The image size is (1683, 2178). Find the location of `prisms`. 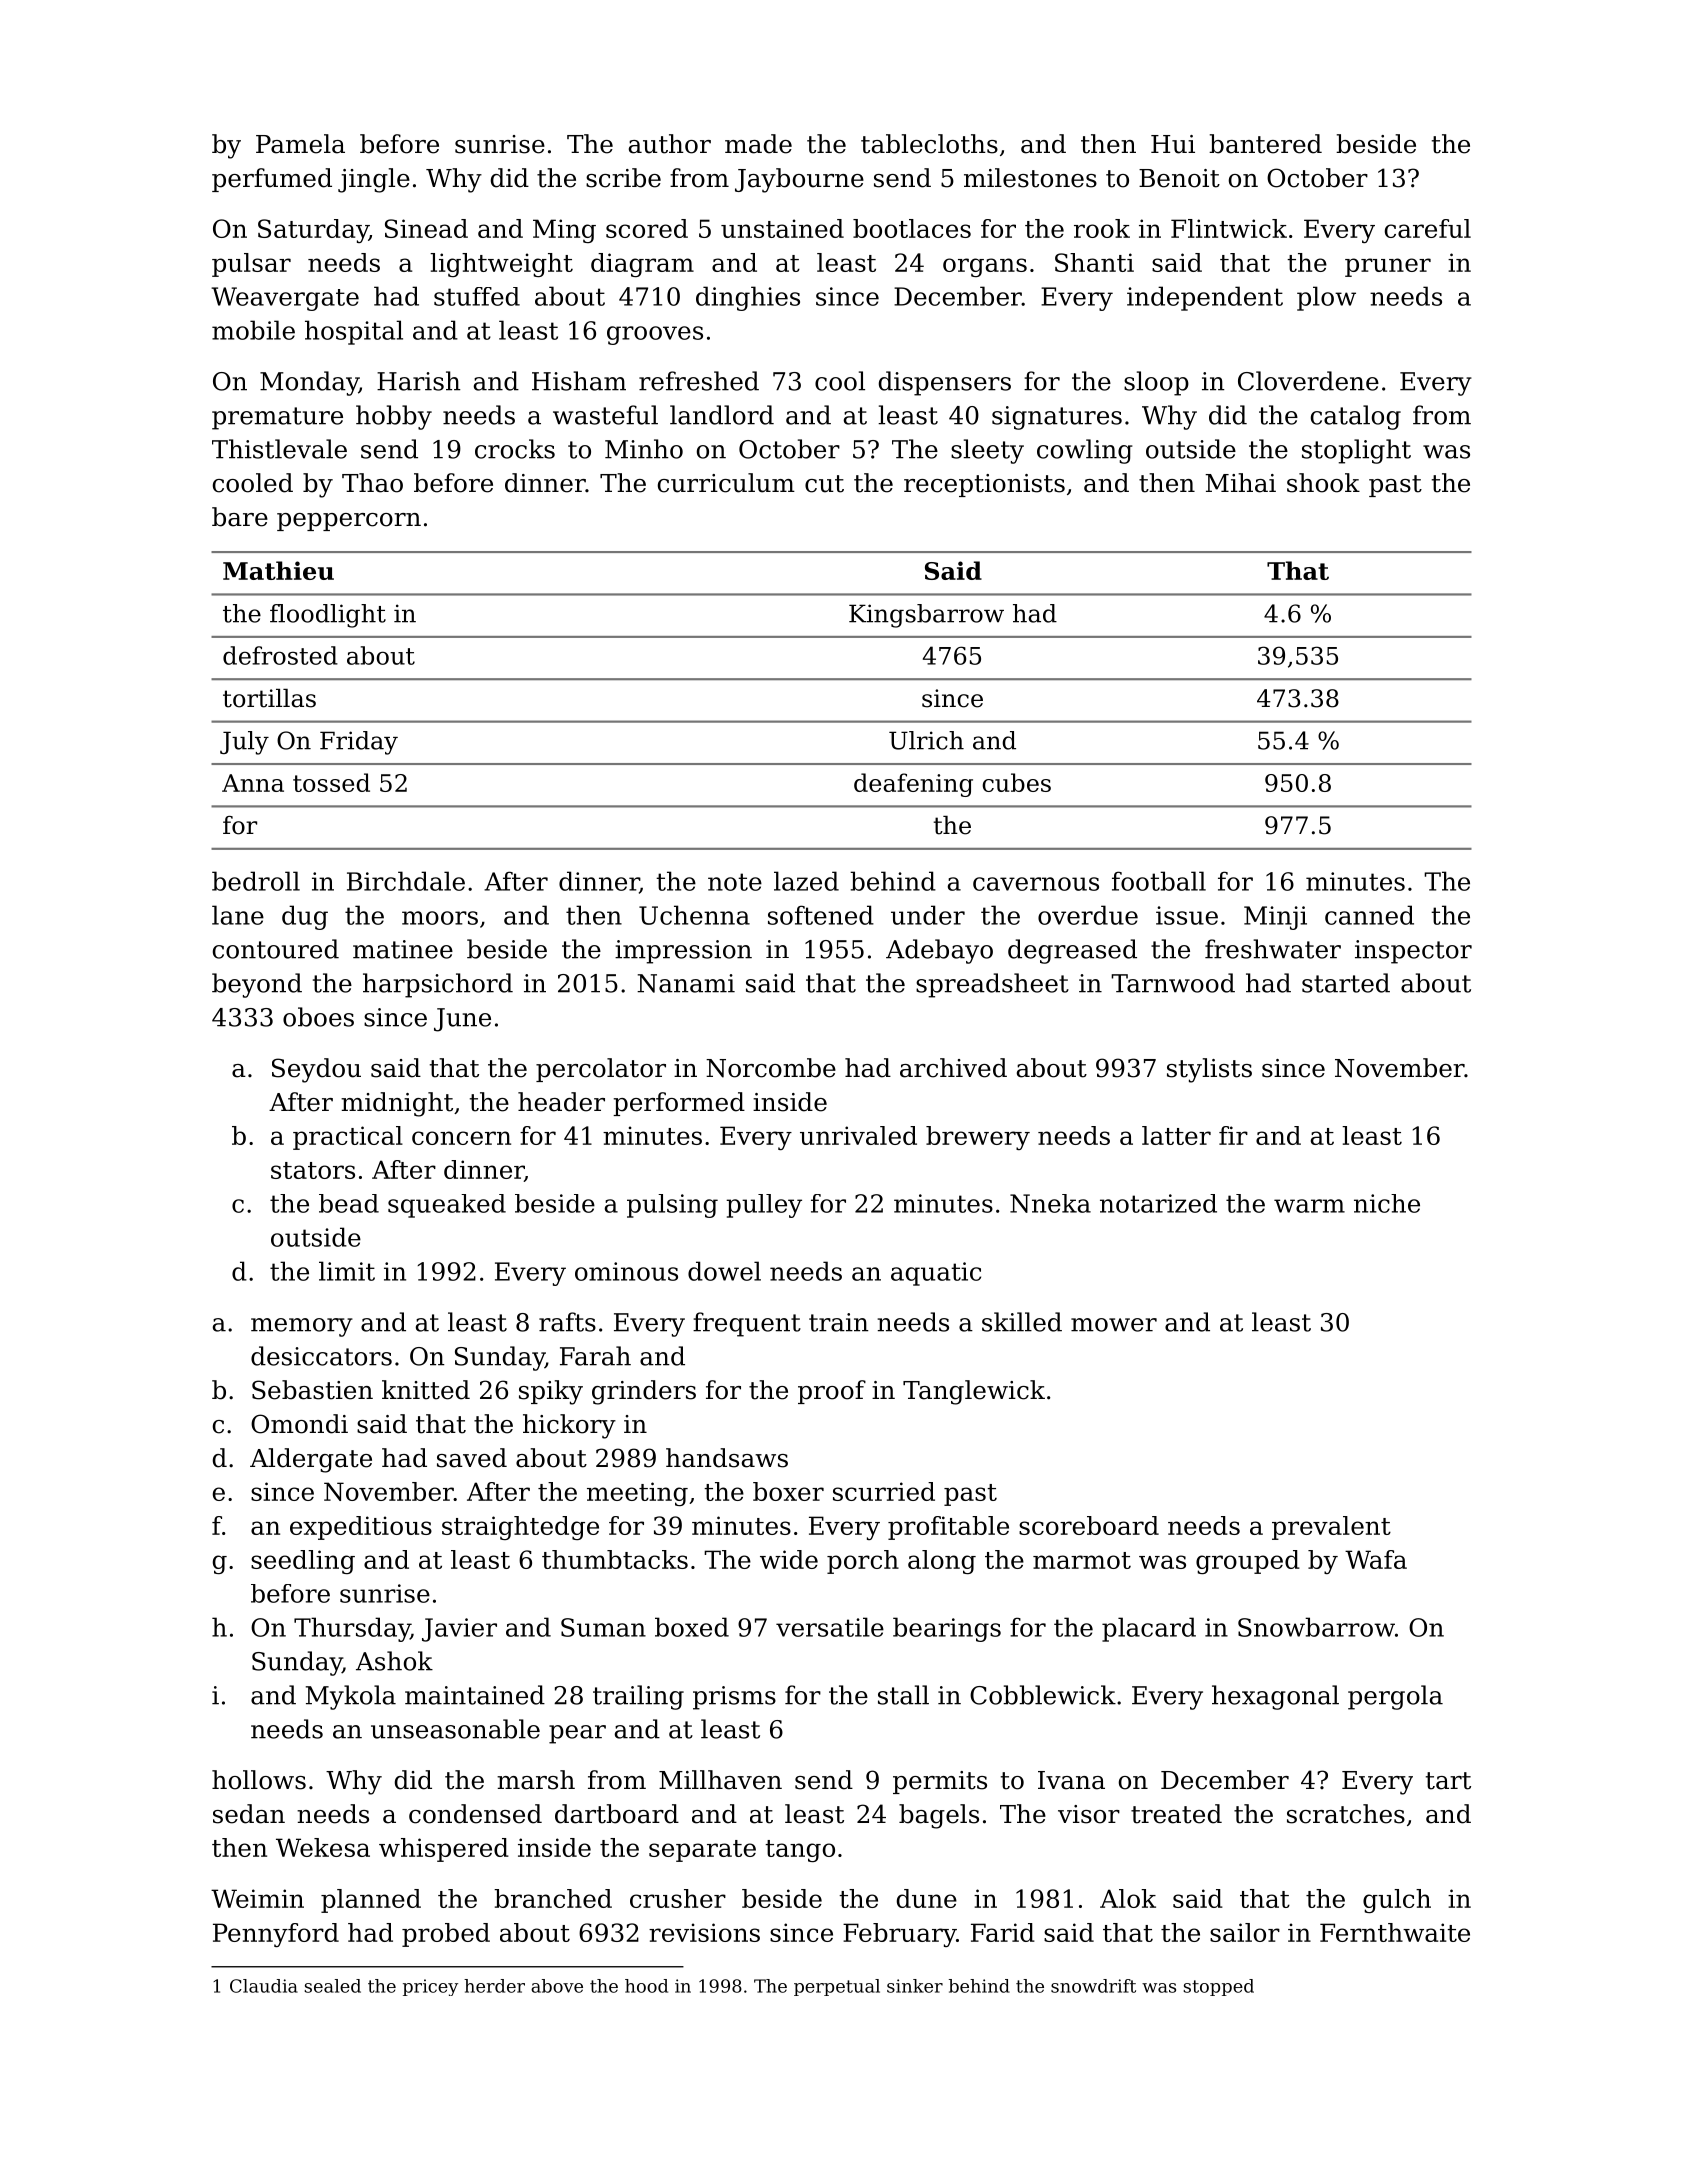

prisms is located at coordinates (734, 1698).
